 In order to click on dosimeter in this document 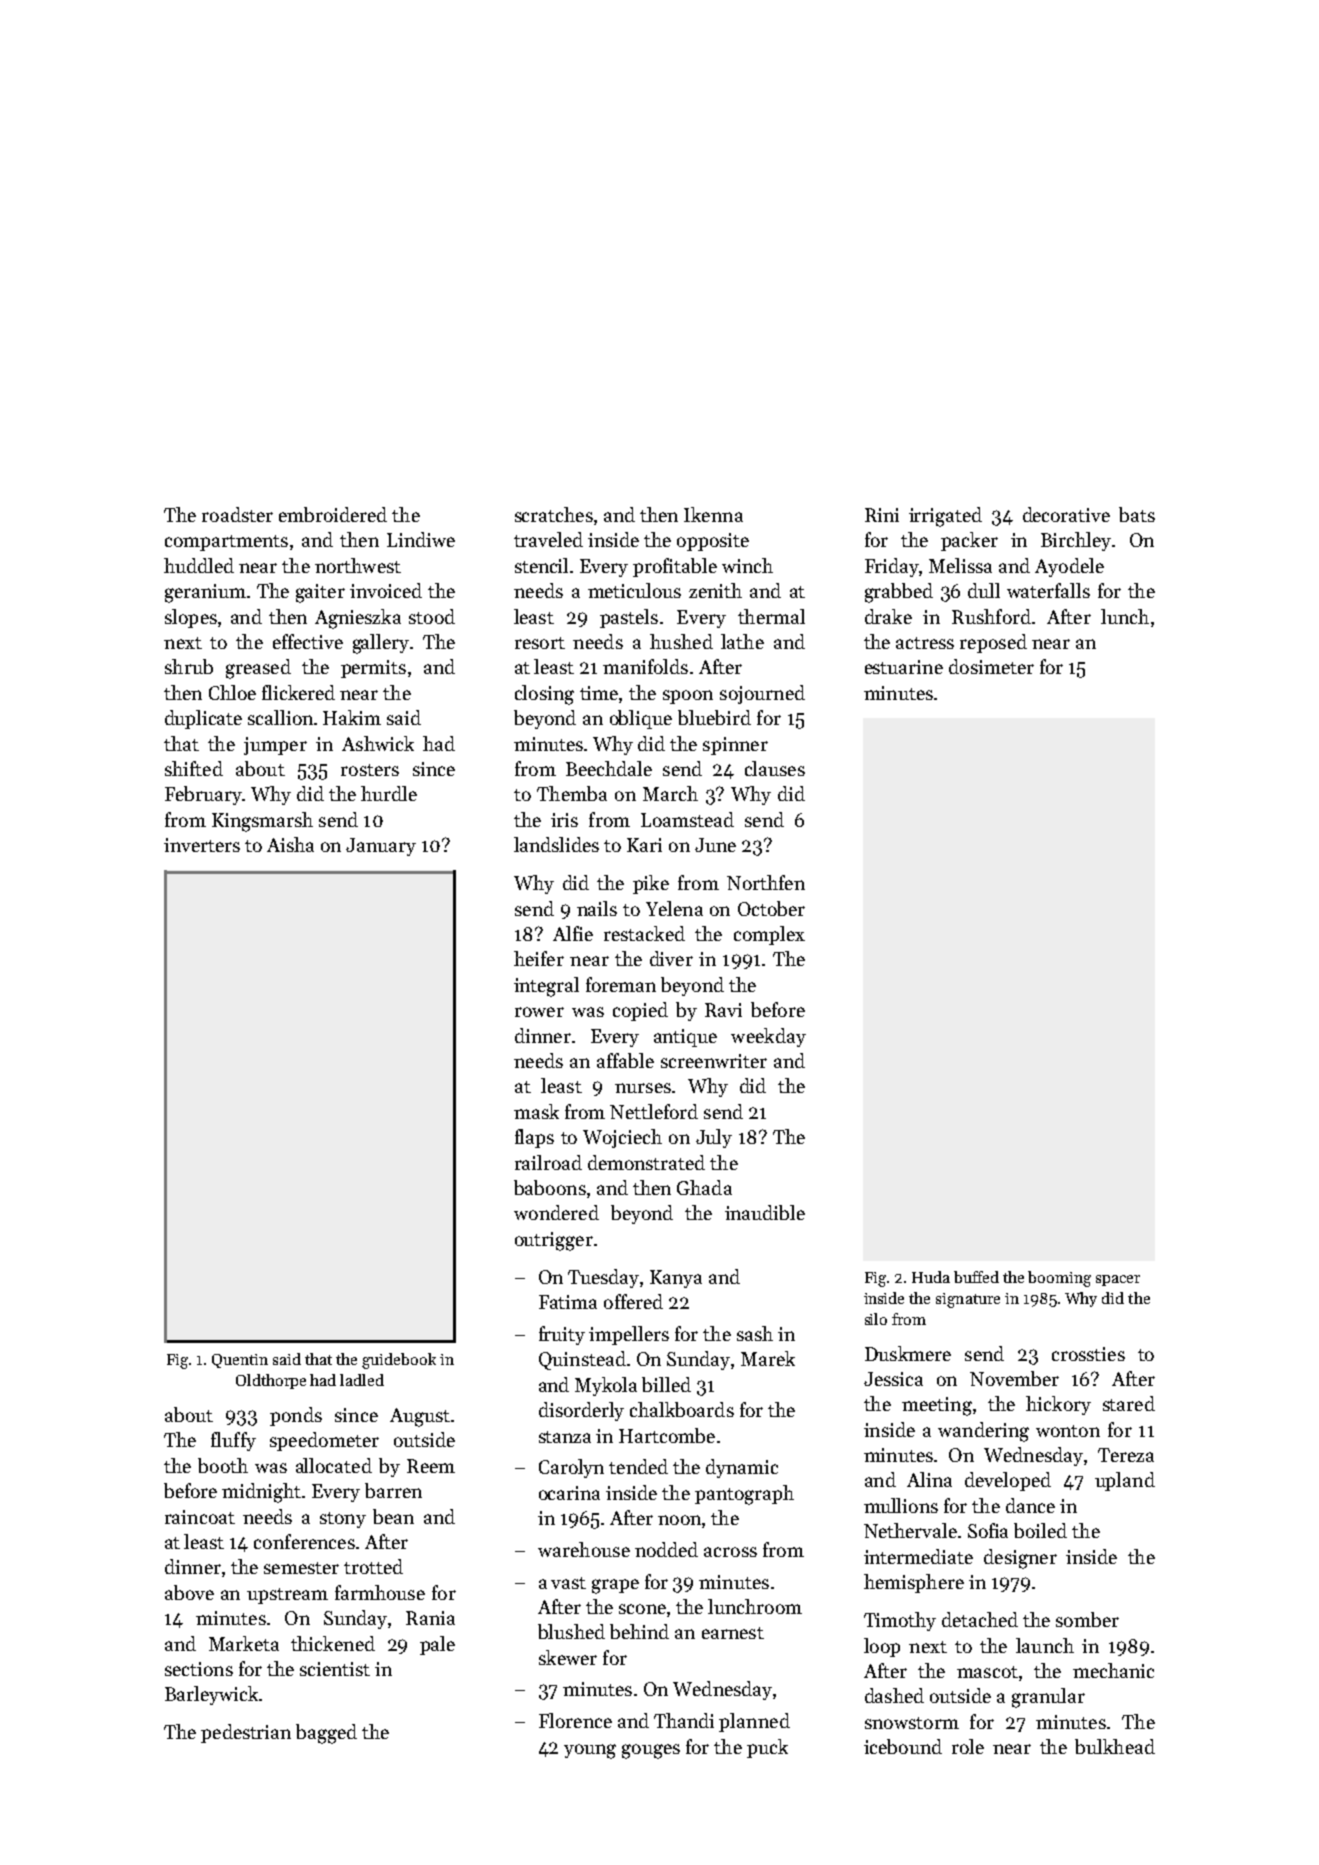, I will do `click(991, 666)`.
